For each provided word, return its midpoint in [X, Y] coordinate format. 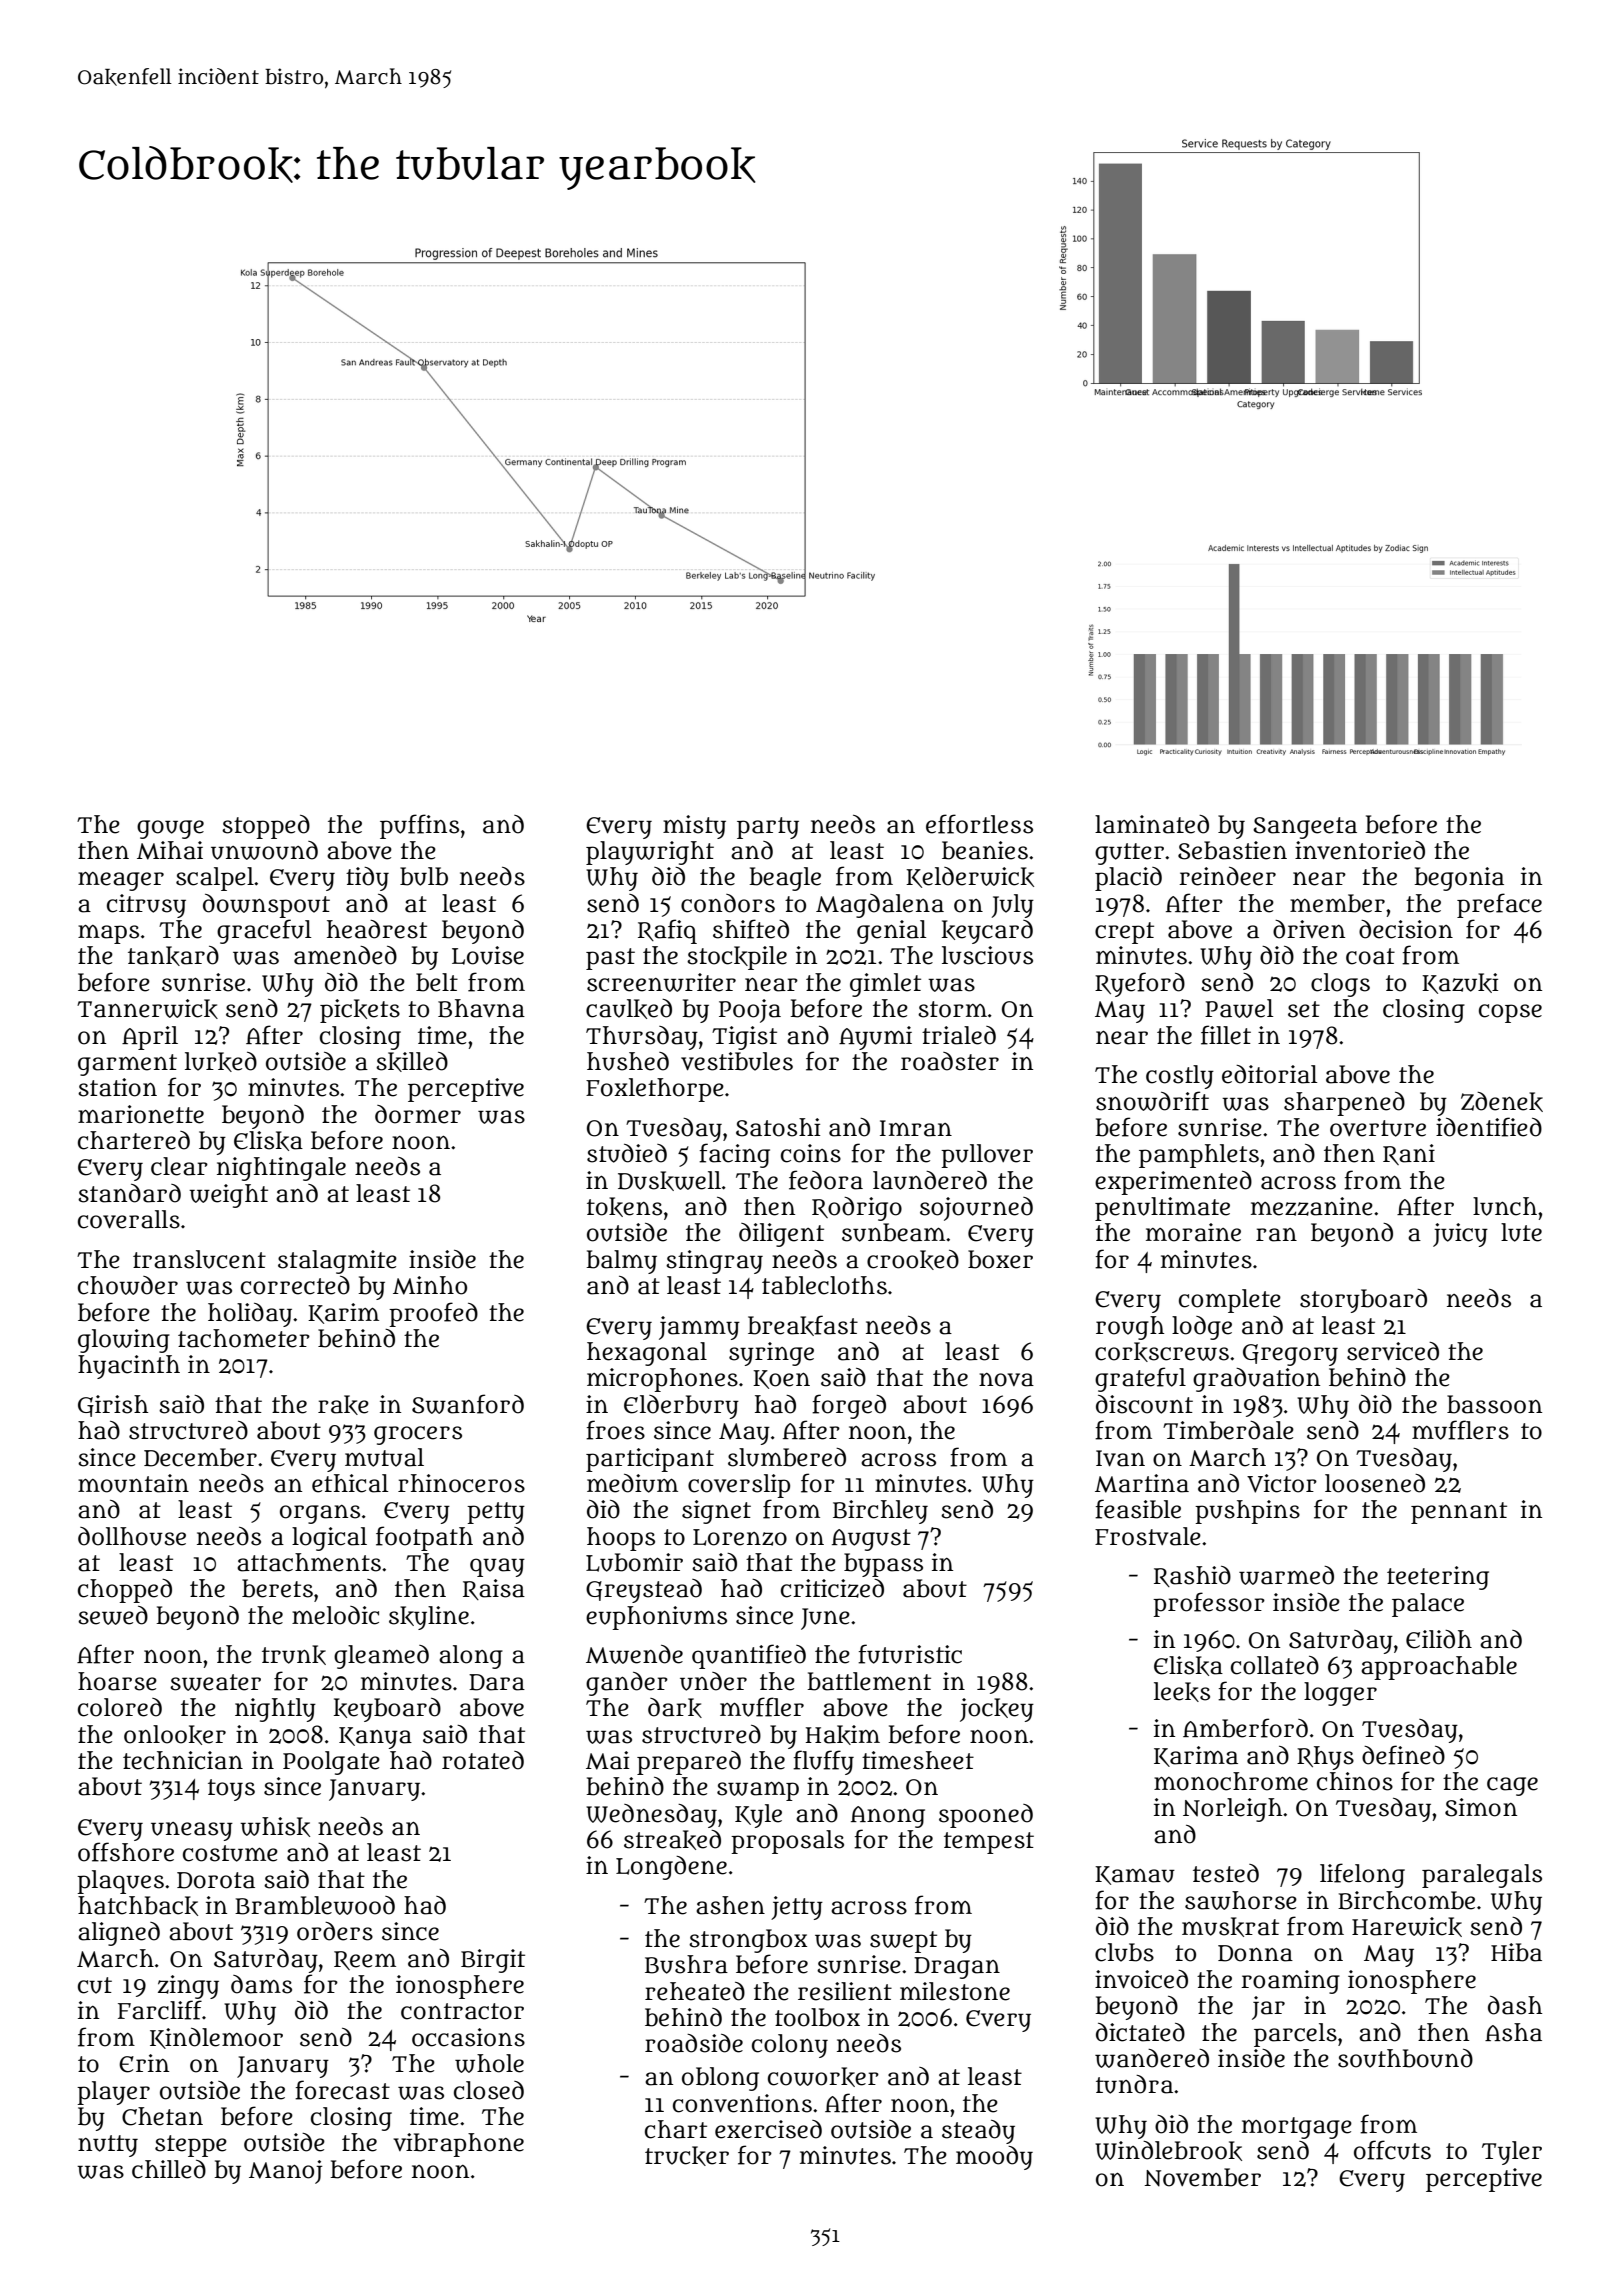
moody [994, 2158]
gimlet [885, 985]
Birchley [880, 1512]
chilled [169, 2169]
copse [1510, 1013]
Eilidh [1439, 1639]
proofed [433, 1314]
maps [108, 934]
